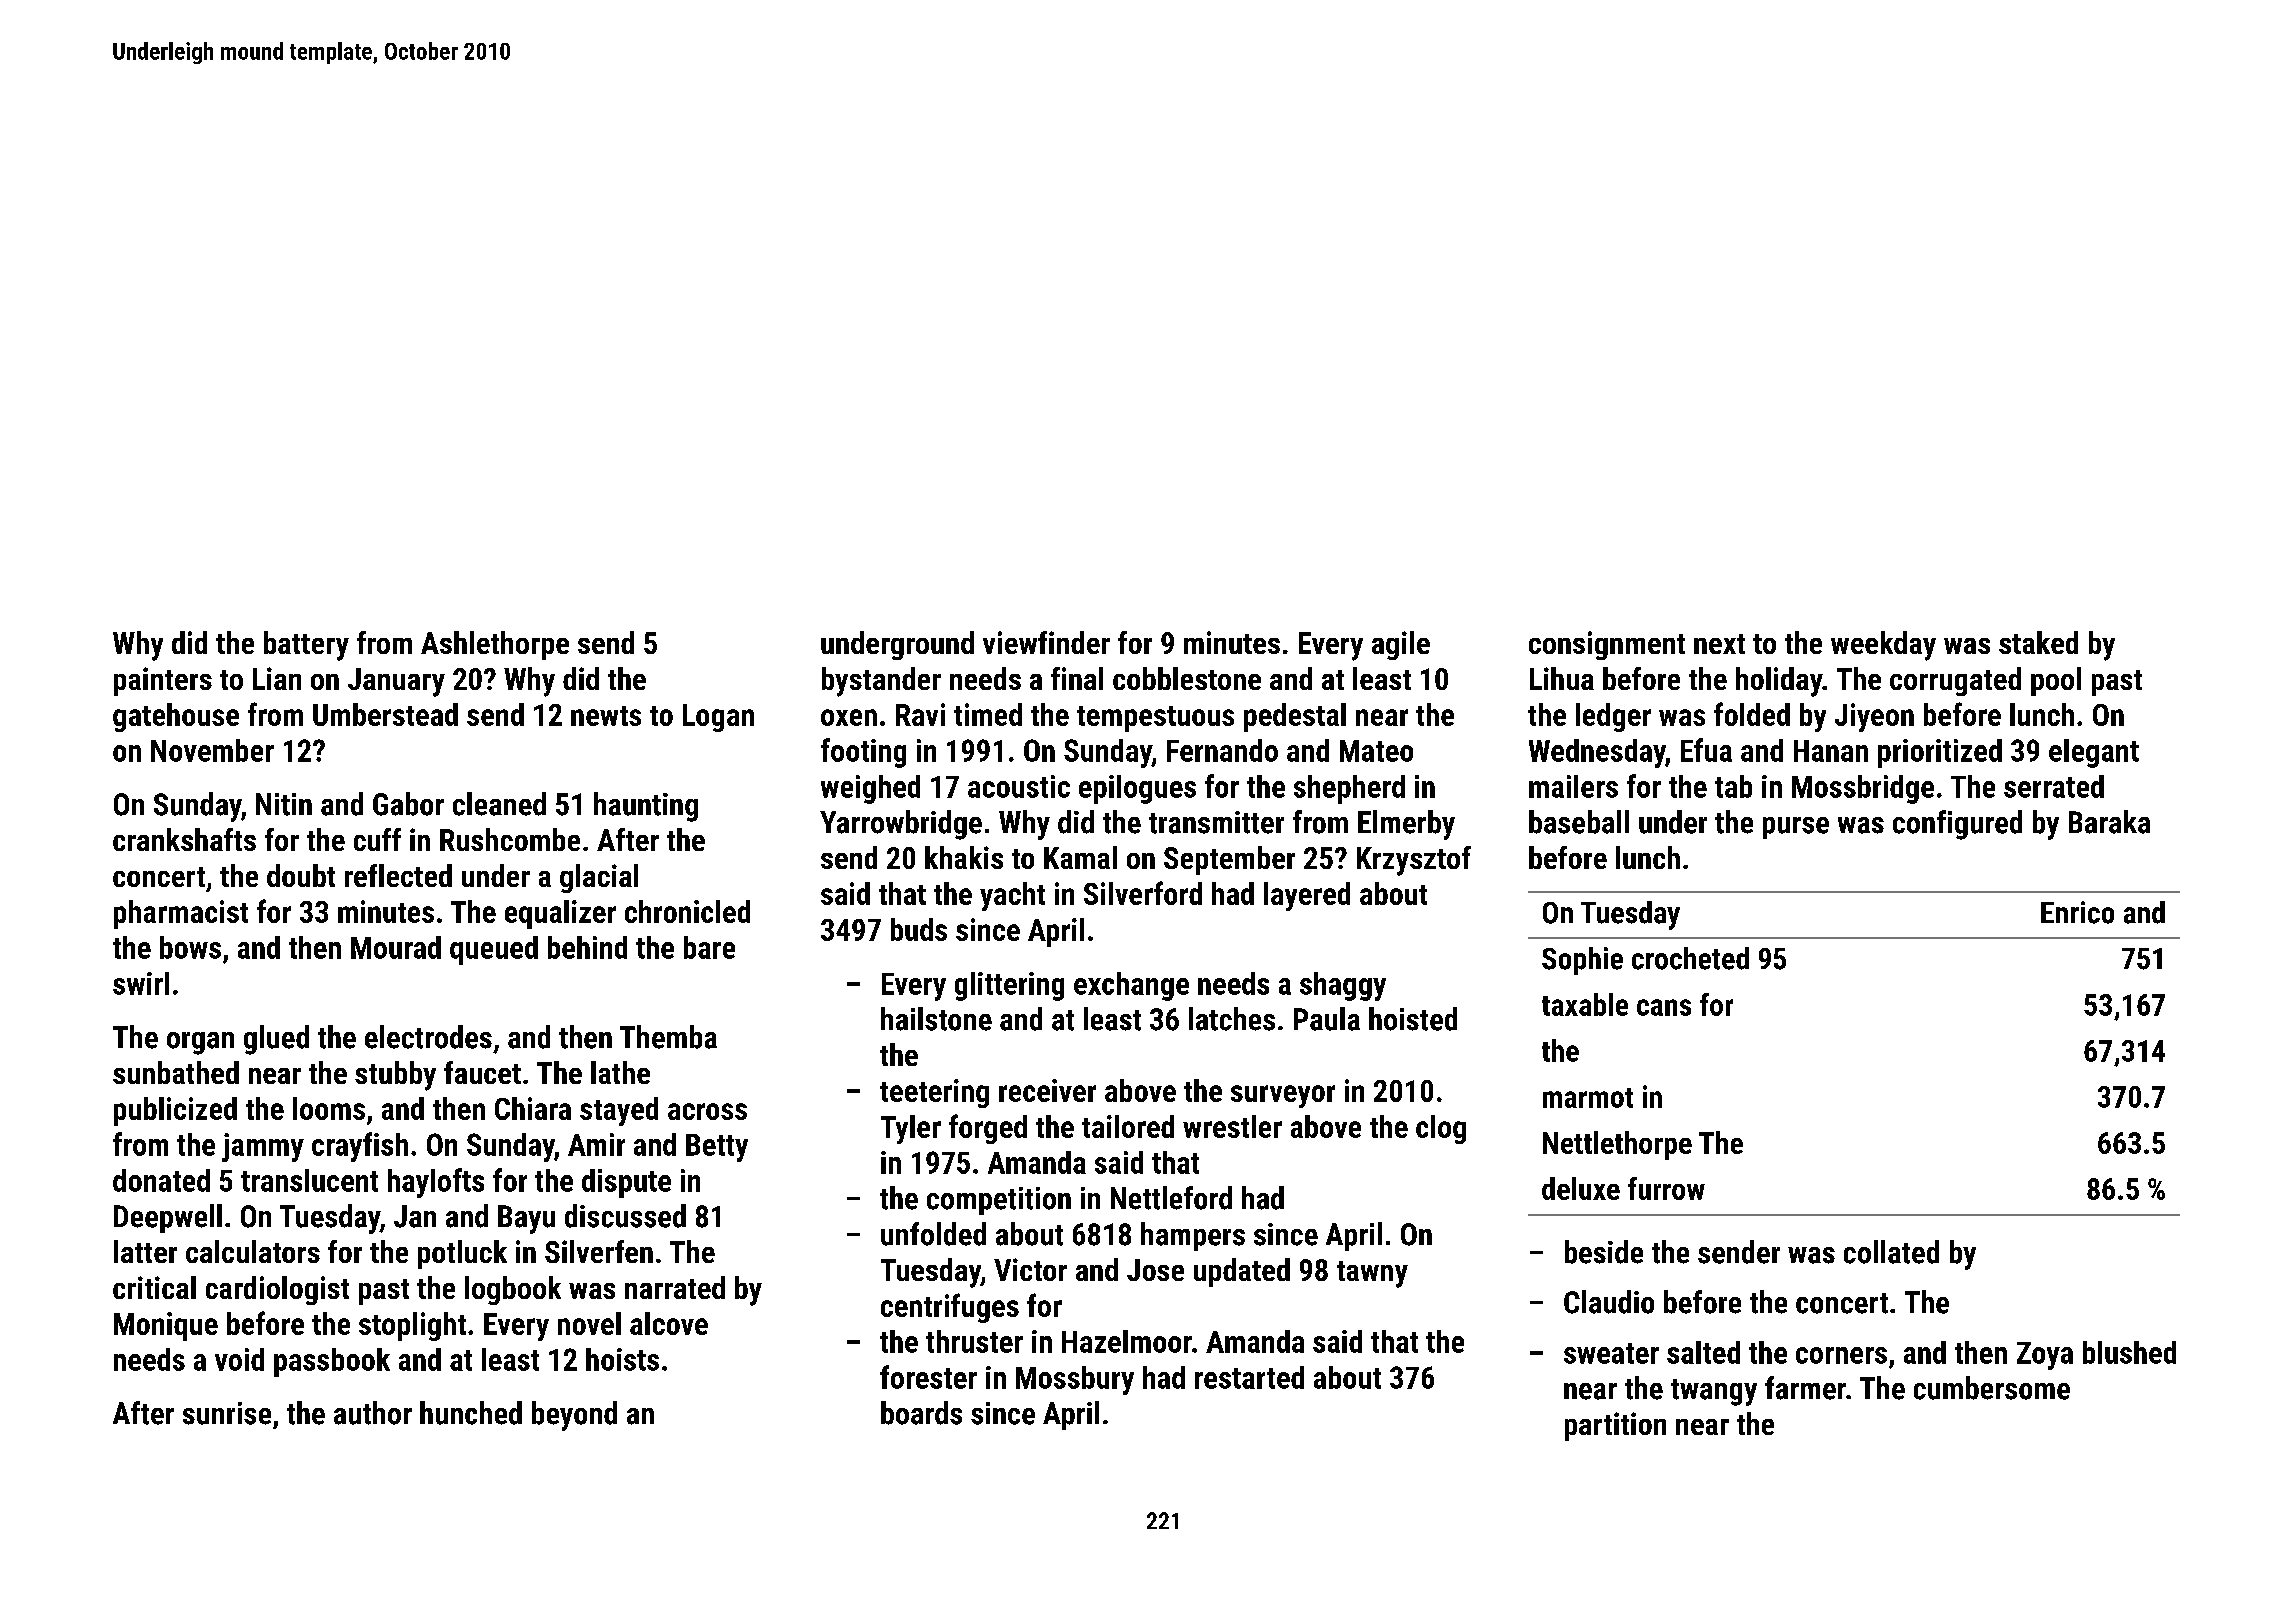 The image size is (2292, 1620). Describe the element at coordinates (921, 1413) in the screenshot. I see `boards` at that location.
